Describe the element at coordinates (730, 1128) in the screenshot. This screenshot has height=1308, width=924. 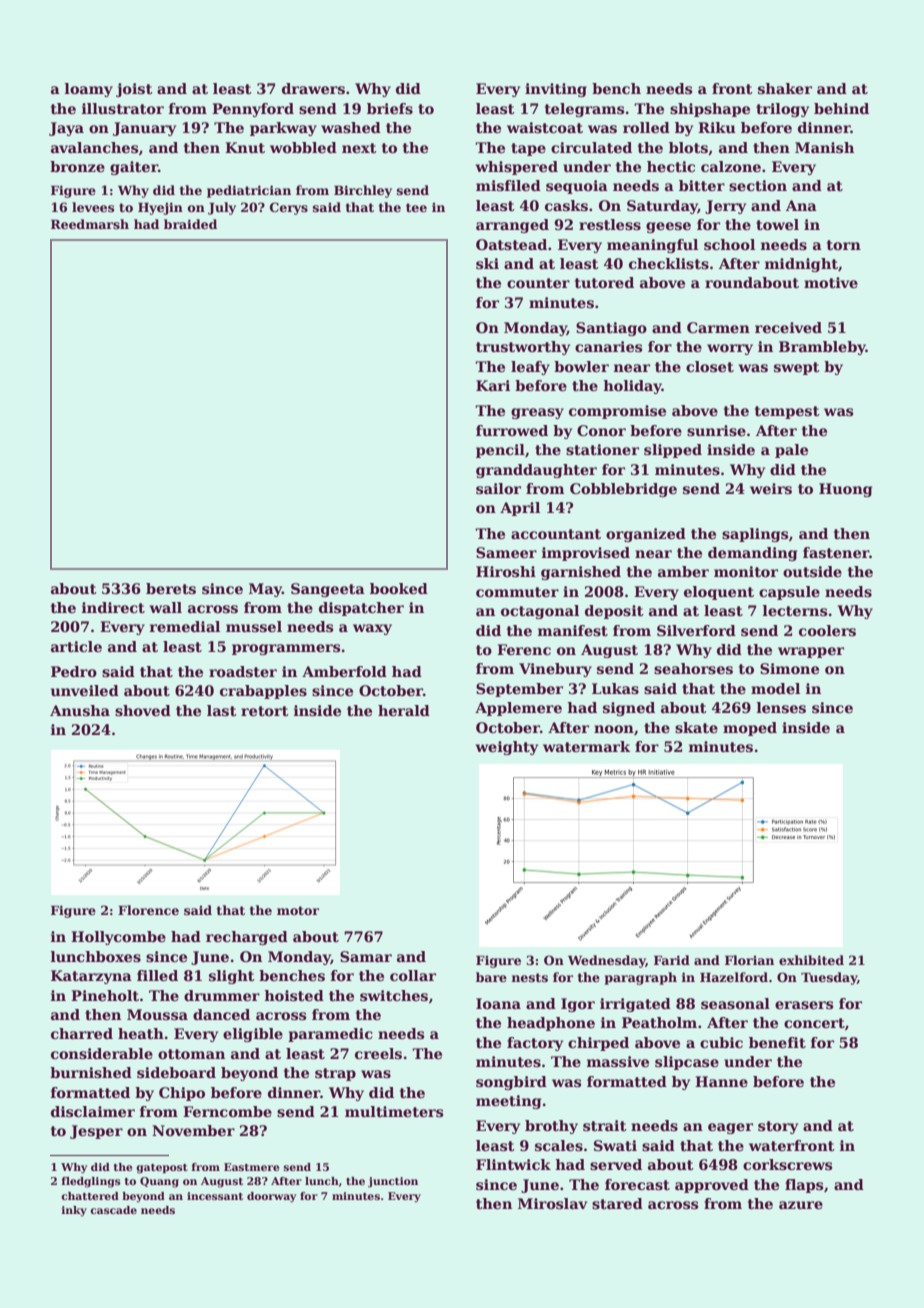
I see `eager` at that location.
